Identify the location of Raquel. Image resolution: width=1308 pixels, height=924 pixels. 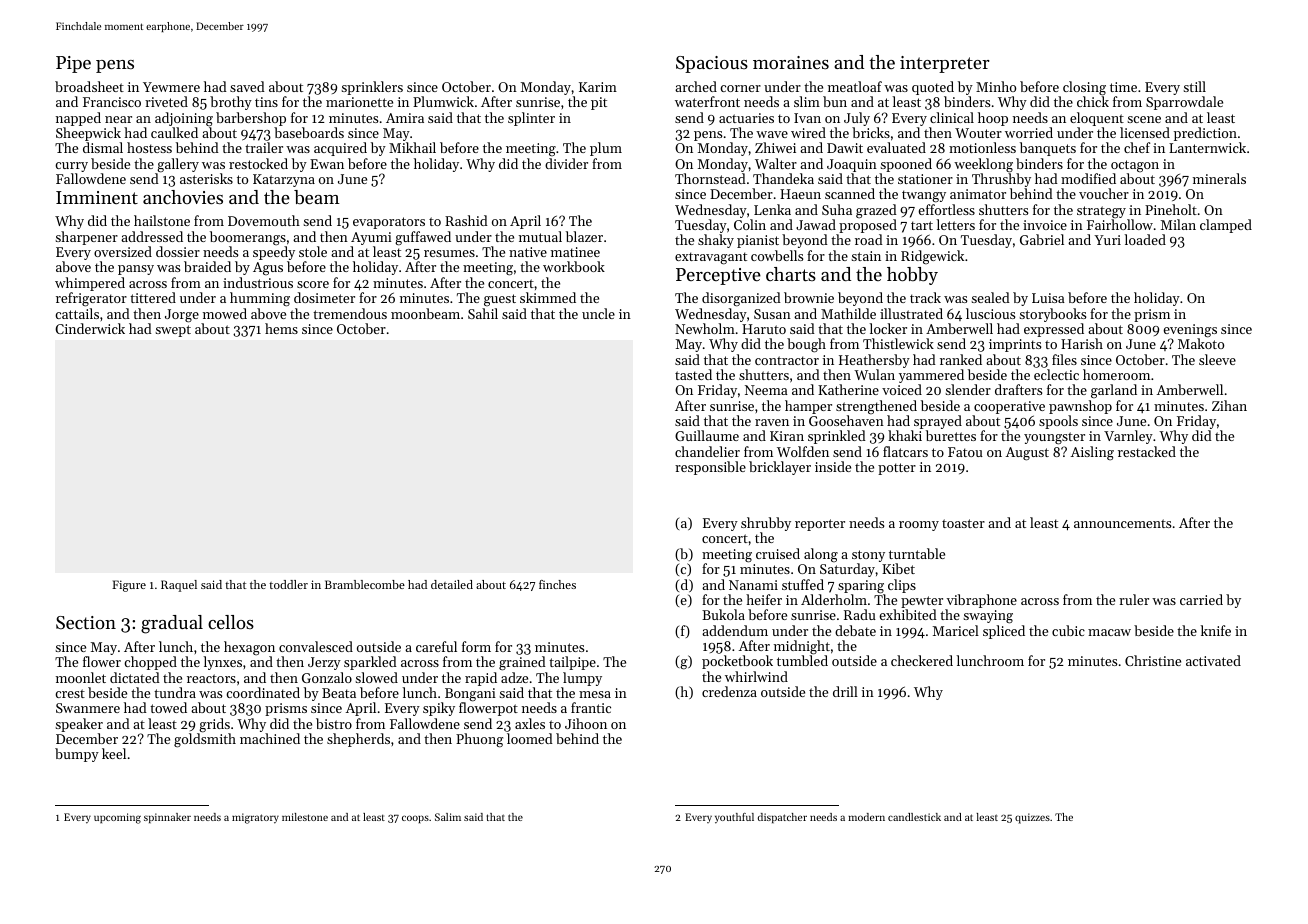
(179, 586).
